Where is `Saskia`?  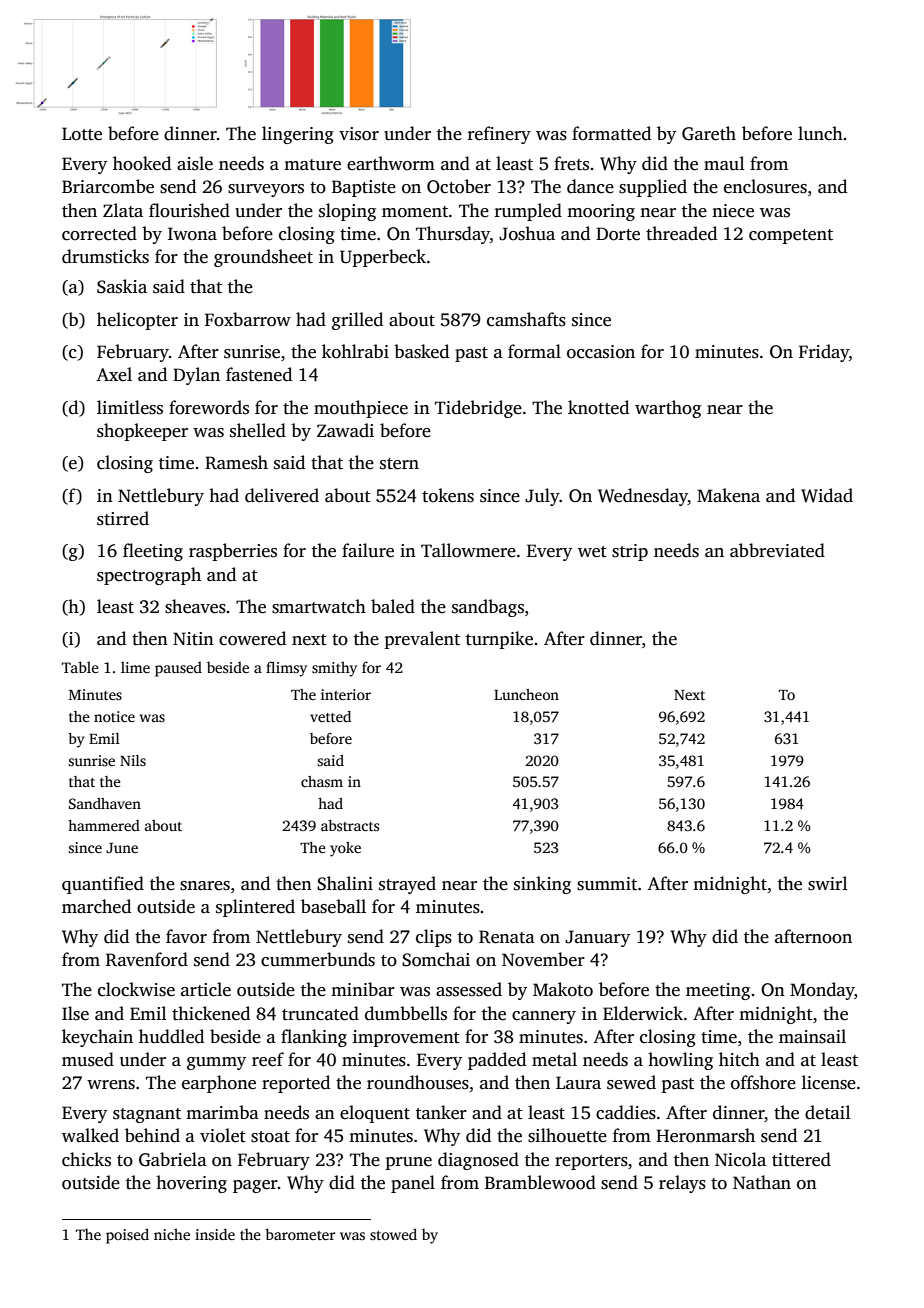 Saskia is located at coordinates (122, 286).
